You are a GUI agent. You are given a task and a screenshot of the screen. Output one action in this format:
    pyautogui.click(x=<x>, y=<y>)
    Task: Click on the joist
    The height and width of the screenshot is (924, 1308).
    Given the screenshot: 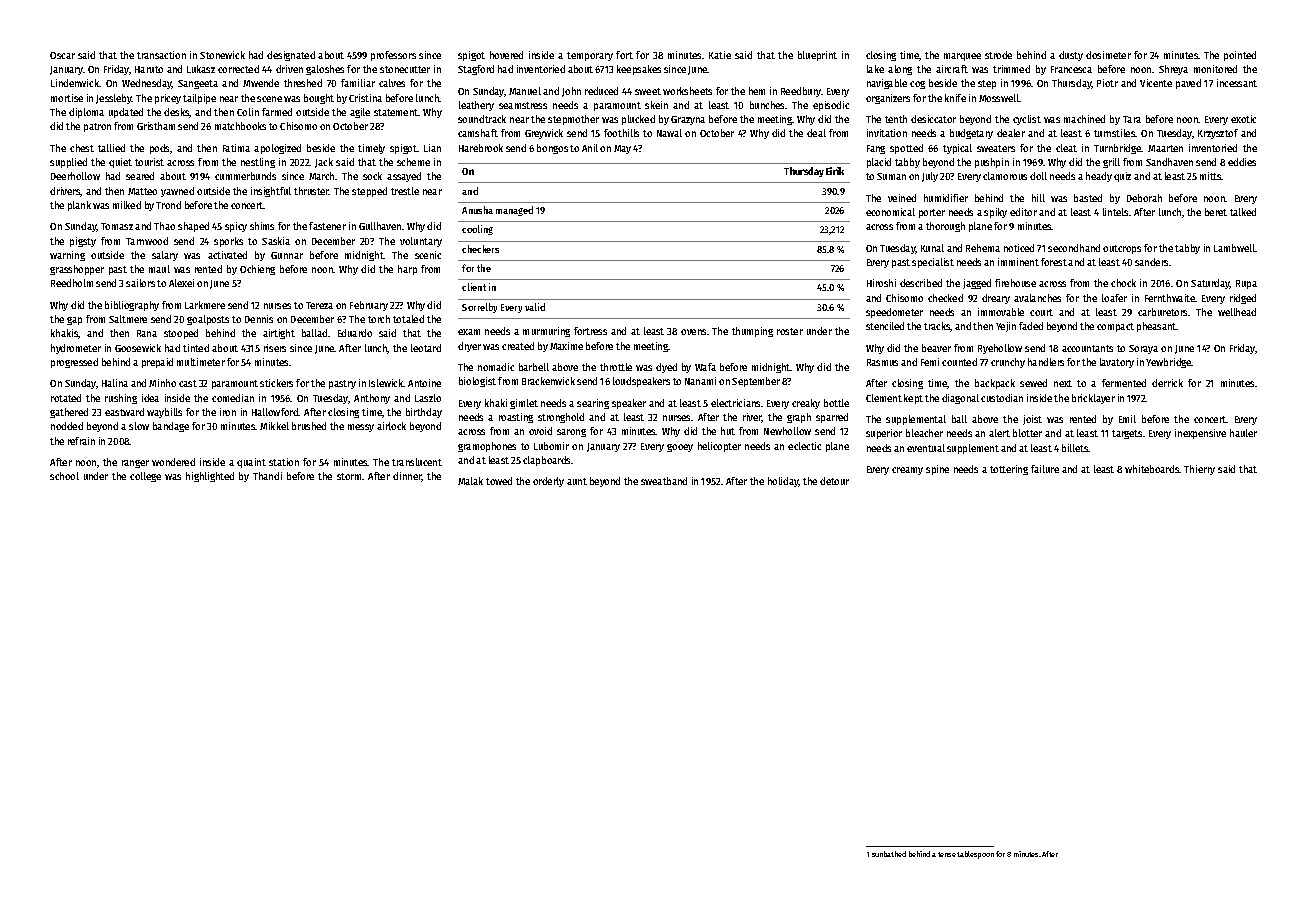 What is the action you would take?
    pyautogui.click(x=1032, y=420)
